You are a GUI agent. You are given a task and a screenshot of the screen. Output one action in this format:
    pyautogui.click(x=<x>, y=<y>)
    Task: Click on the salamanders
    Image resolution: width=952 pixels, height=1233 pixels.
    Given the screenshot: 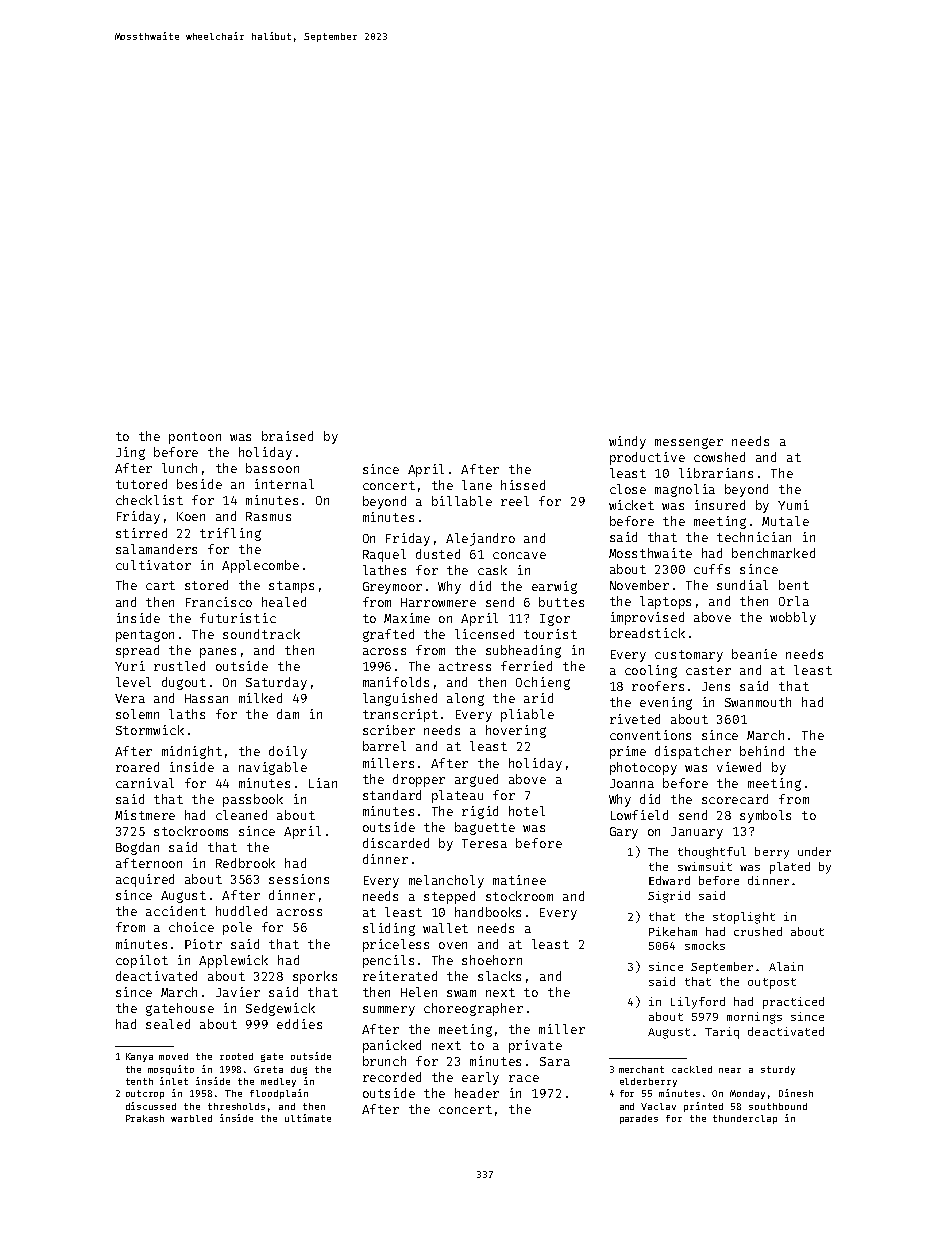 What is the action you would take?
    pyautogui.click(x=156, y=549)
